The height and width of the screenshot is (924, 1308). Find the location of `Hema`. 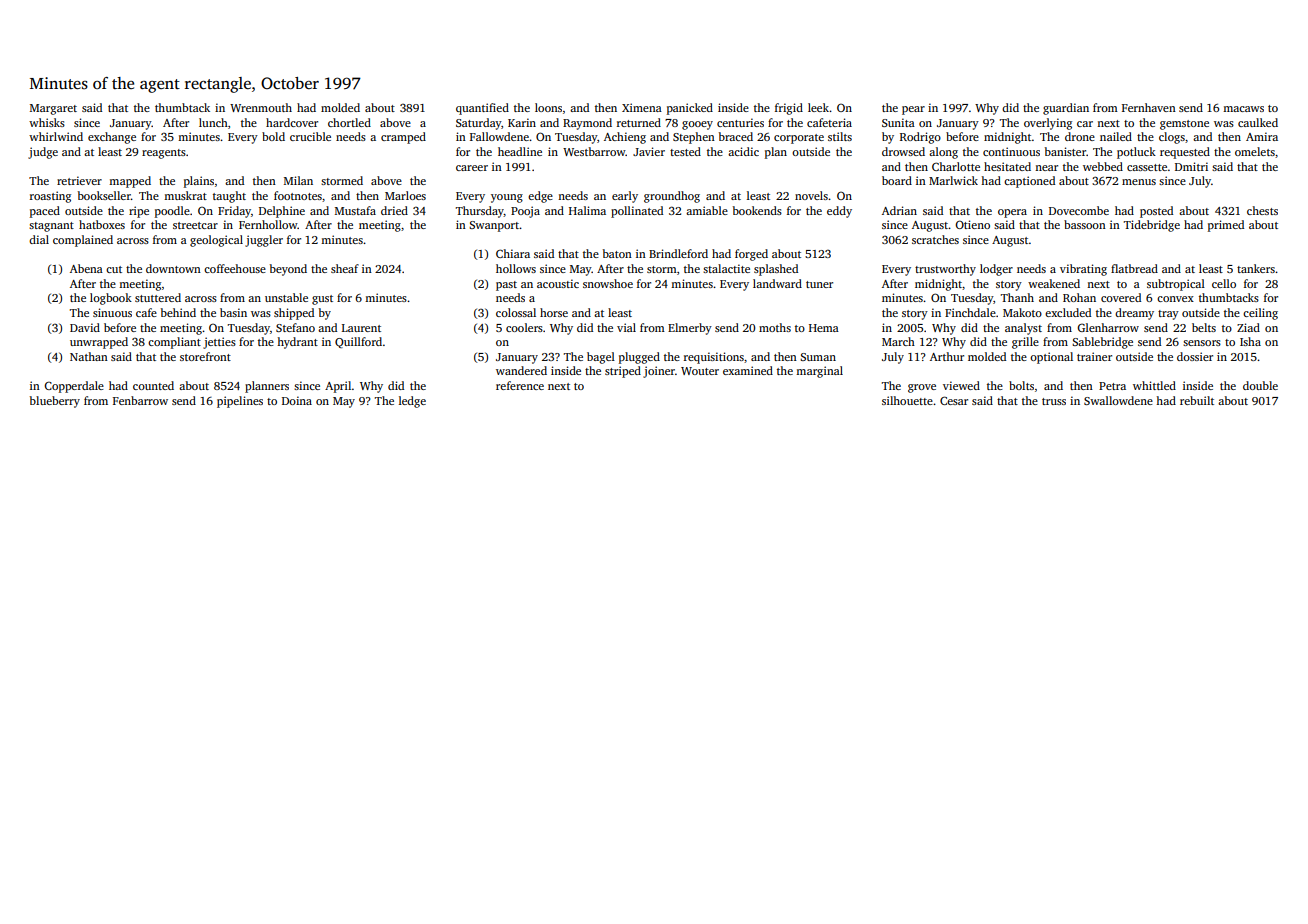

Hema is located at coordinates (824, 328).
